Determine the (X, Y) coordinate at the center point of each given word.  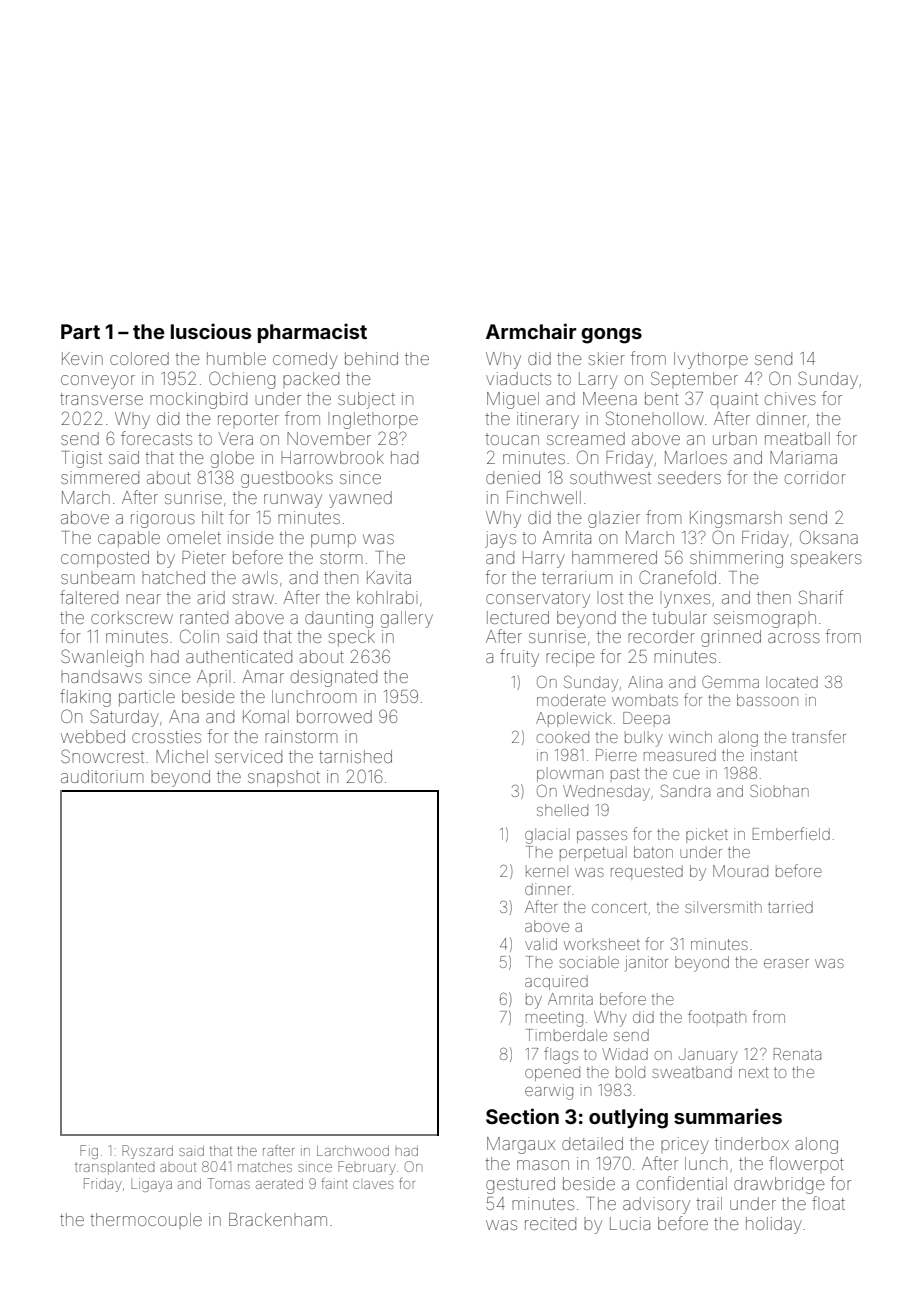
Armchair (531, 331)
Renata (797, 1054)
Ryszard (147, 1152)
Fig (89, 1152)
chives (790, 398)
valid (541, 944)
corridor (815, 477)
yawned (360, 499)
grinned (731, 638)
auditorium (102, 776)
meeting (554, 1019)
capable (129, 539)
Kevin (82, 358)
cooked (563, 737)
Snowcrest (102, 756)
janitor (646, 963)
